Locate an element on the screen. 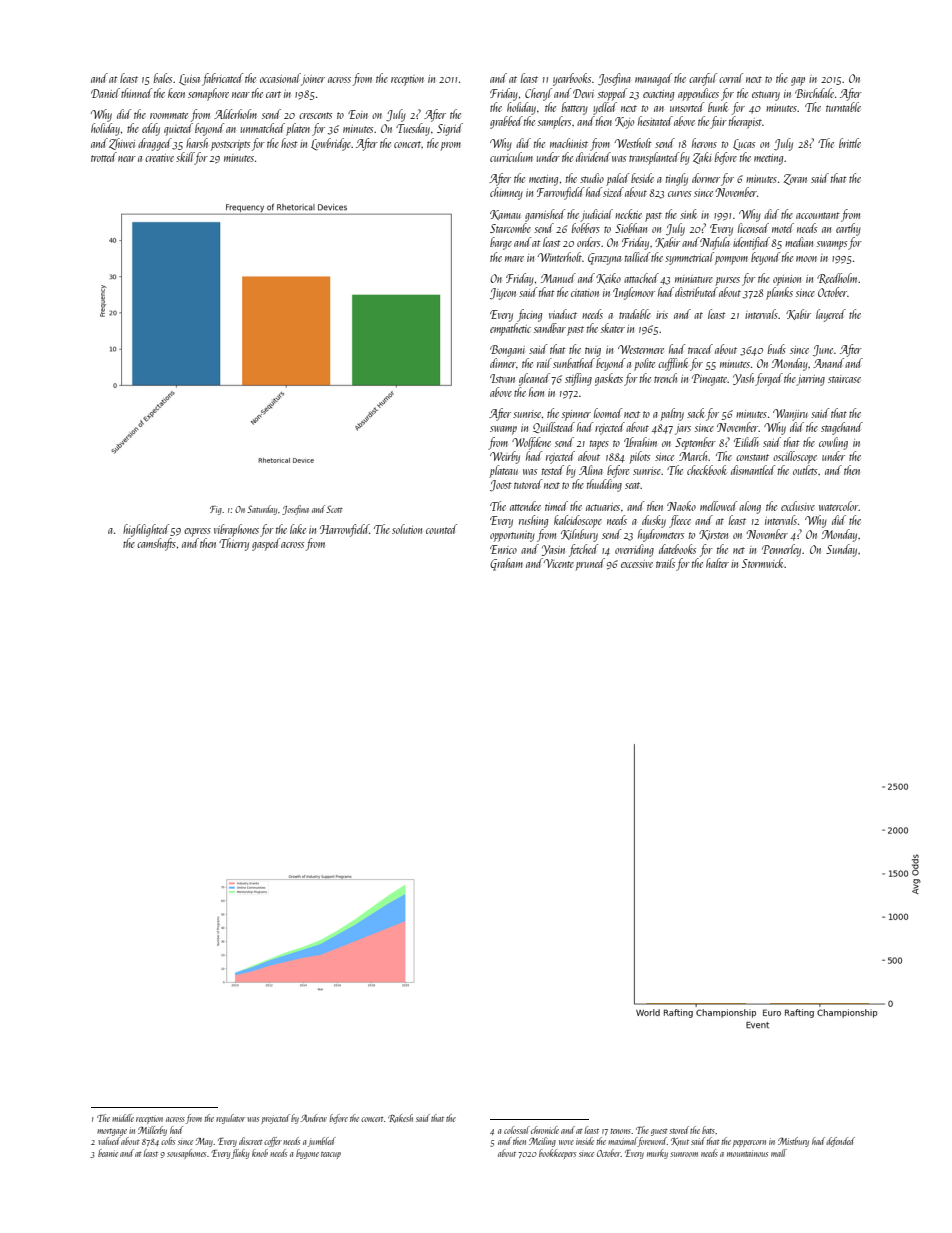 This screenshot has height=1233, width=952. mare is located at coordinates (514, 259).
